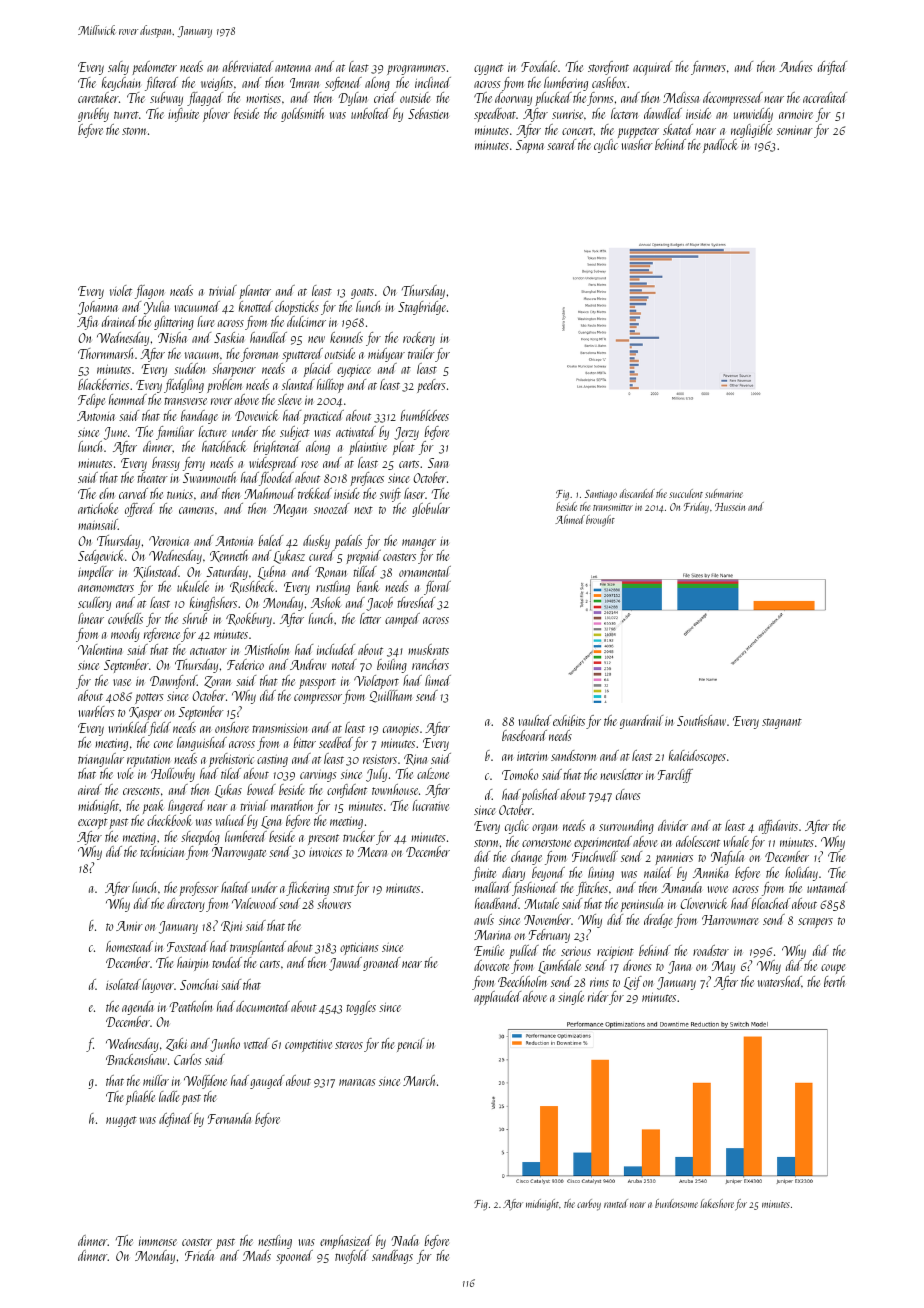 The height and width of the document is (1308, 924). I want to click on lakeshore, so click(717, 1203).
